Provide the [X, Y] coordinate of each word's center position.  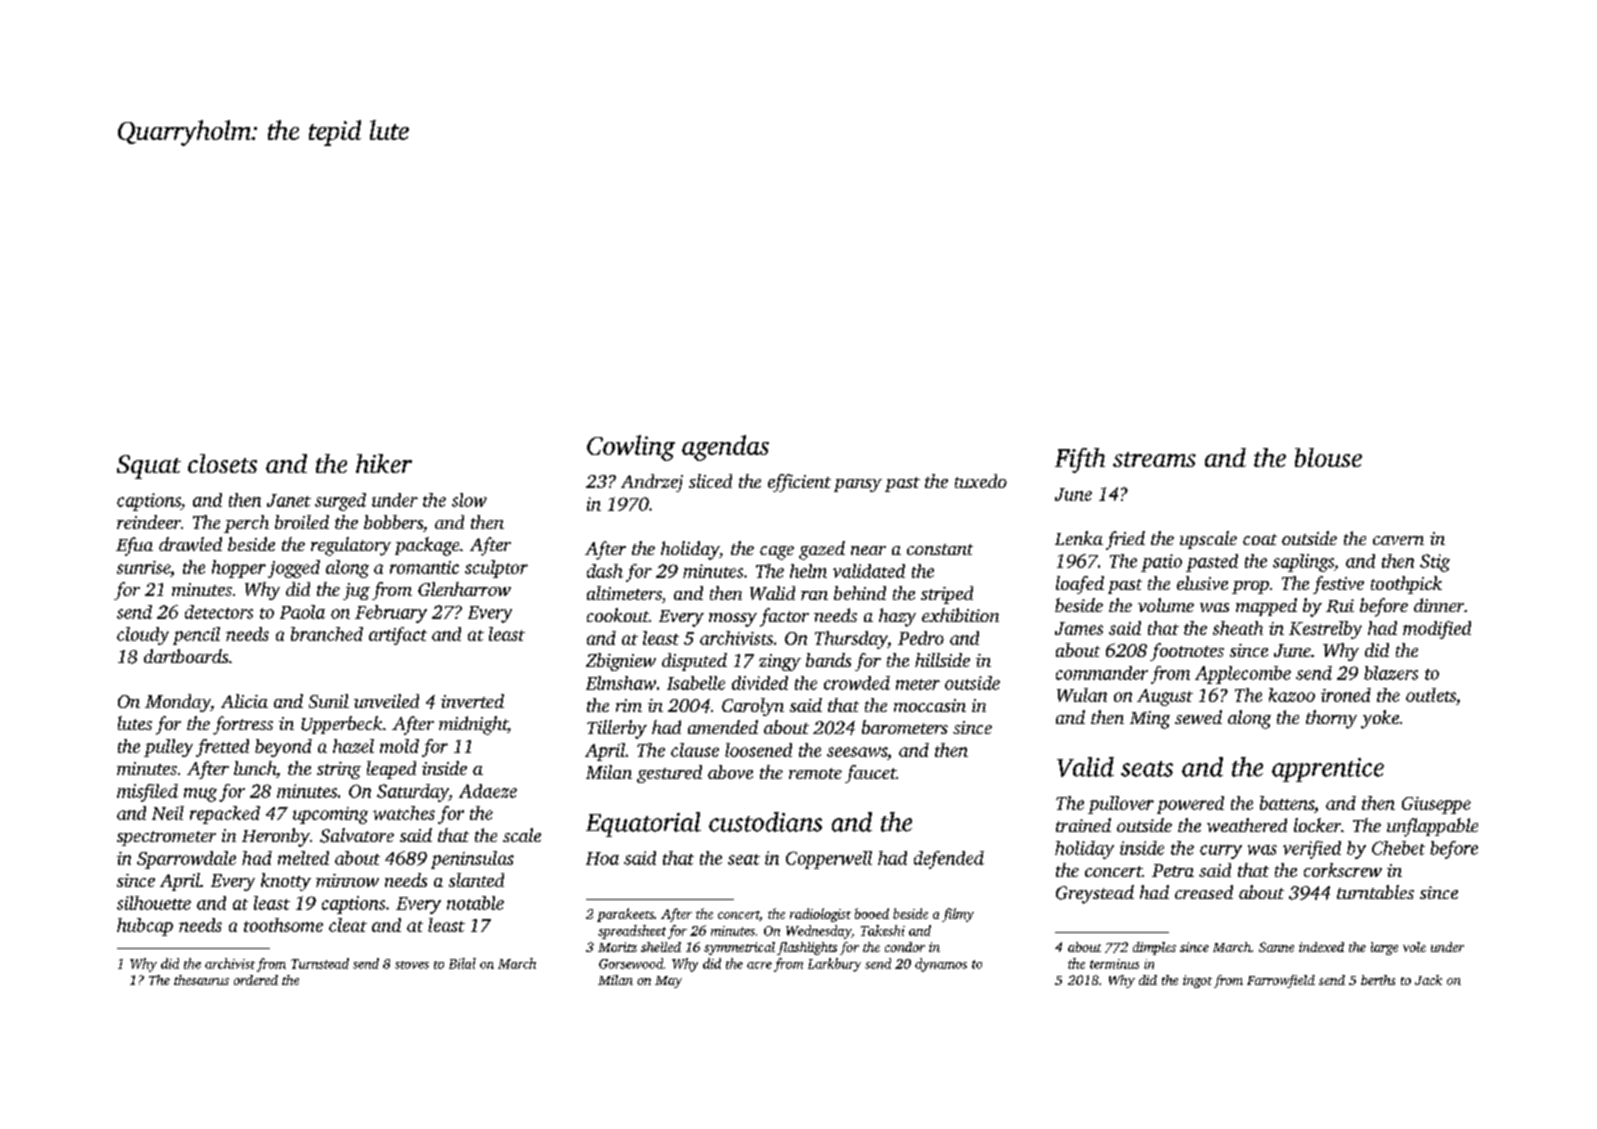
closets [222, 463]
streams [1154, 459]
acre [759, 965]
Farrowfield [1281, 981]
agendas [725, 448]
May [668, 982]
